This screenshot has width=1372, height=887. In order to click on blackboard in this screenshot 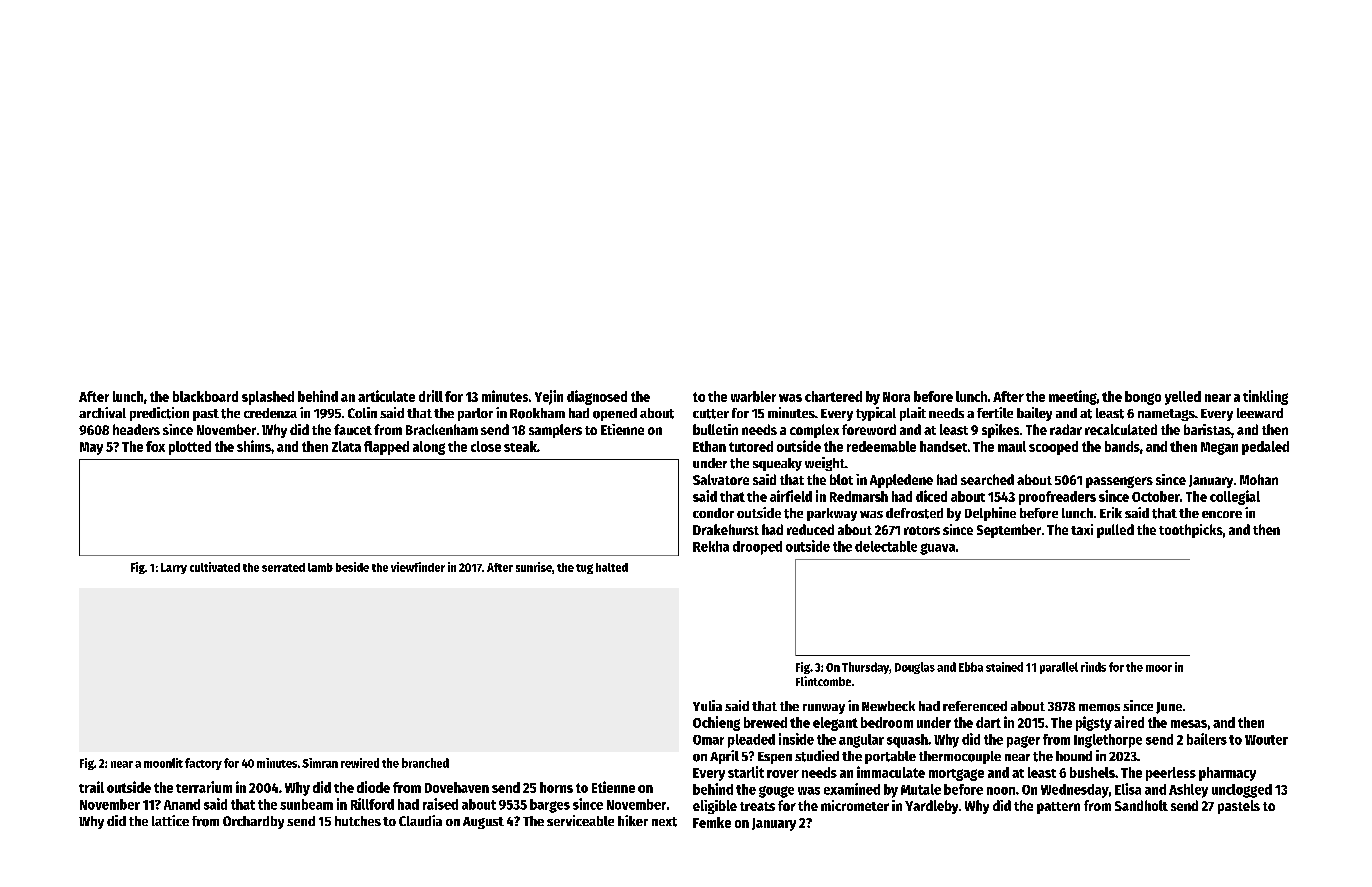, I will do `click(205, 396)`.
